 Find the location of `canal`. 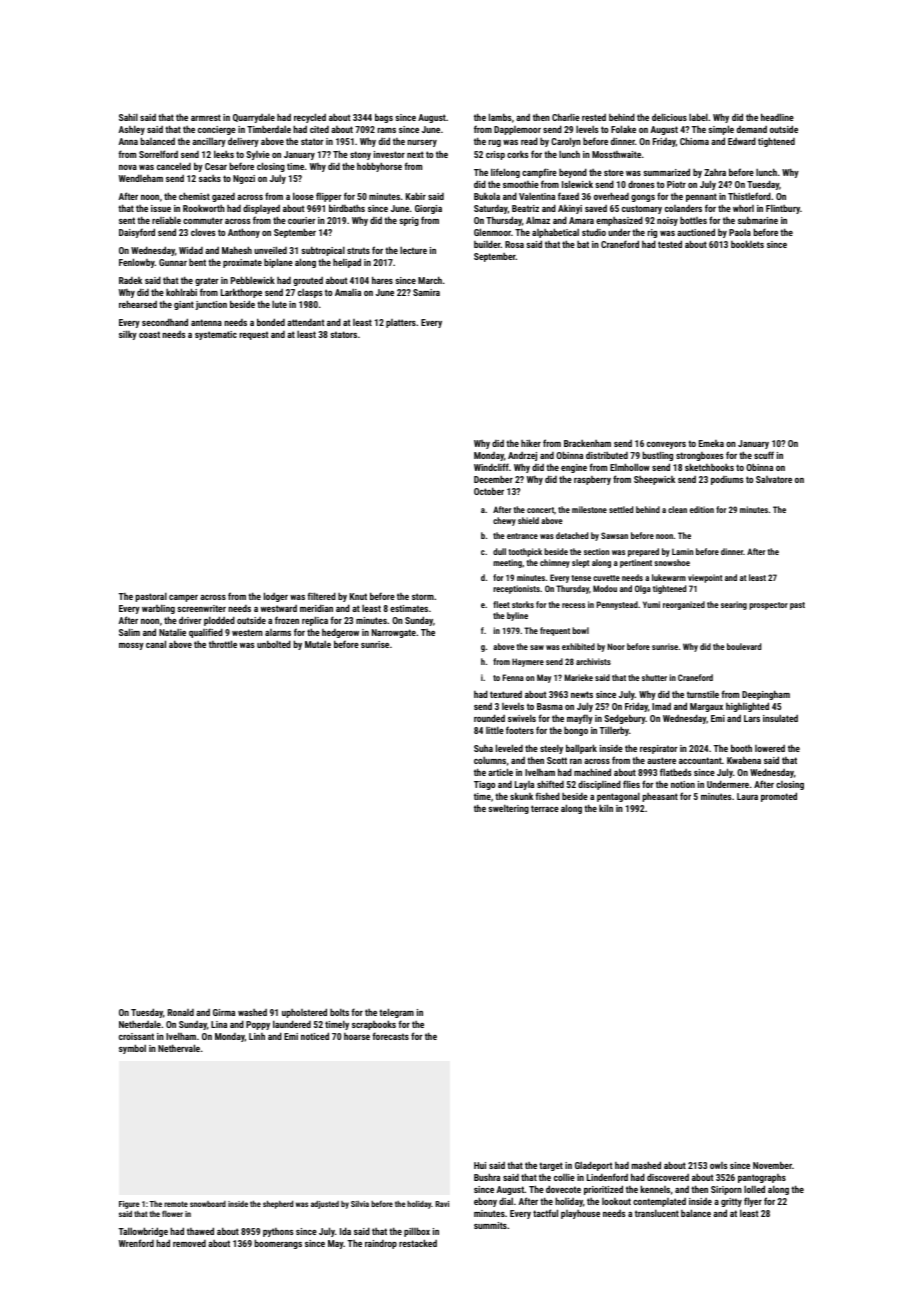

canal is located at coordinates (156, 644).
